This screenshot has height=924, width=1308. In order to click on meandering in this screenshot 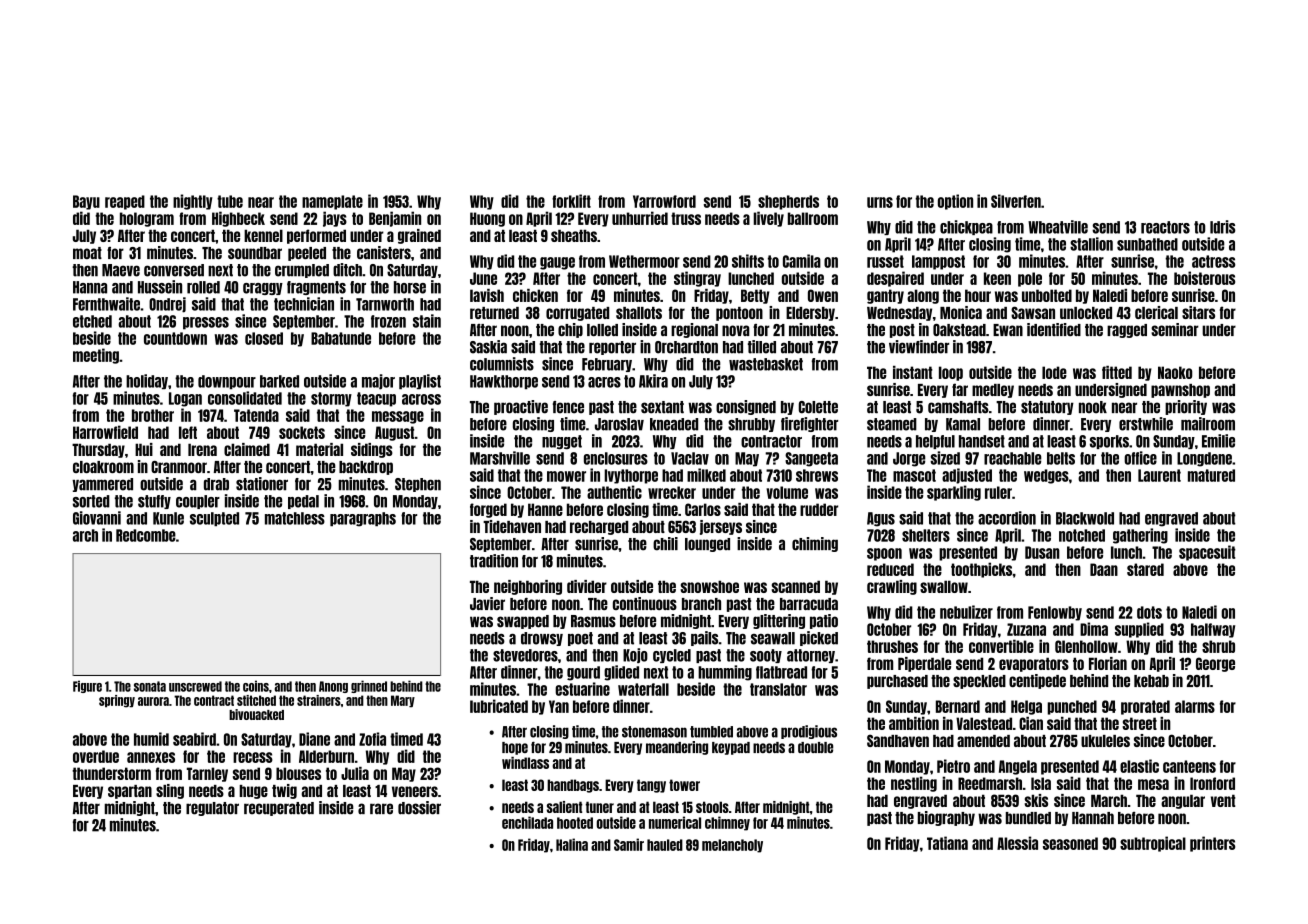, I will do `click(677, 748)`.
